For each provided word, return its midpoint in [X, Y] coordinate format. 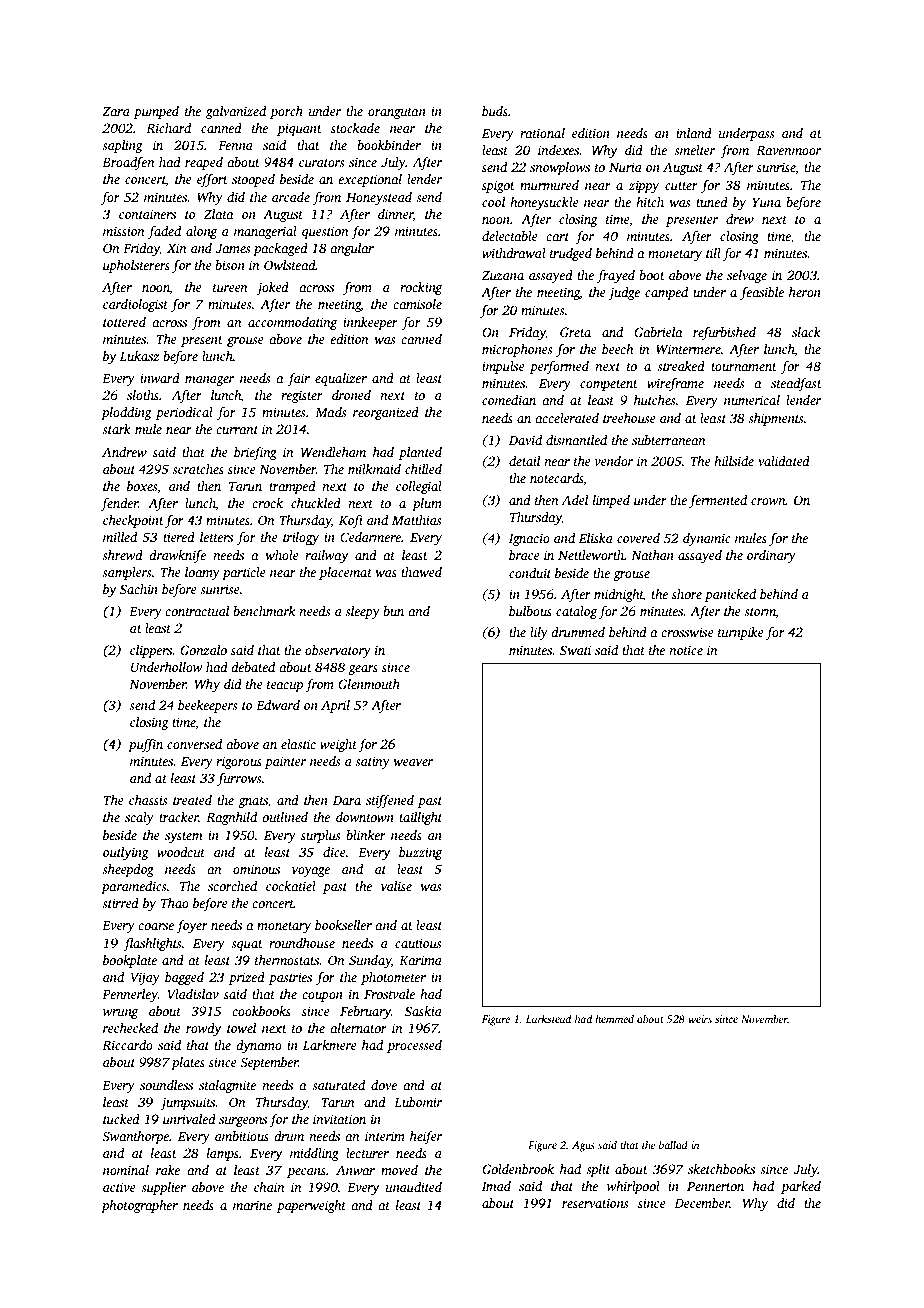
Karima [420, 960]
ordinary [771, 556]
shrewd [122, 555]
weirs [700, 1019]
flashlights [152, 944]
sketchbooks [721, 1169]
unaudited [414, 1187]
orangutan [397, 113]
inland [694, 133]
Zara [116, 111]
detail [524, 461]
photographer [139, 1206]
